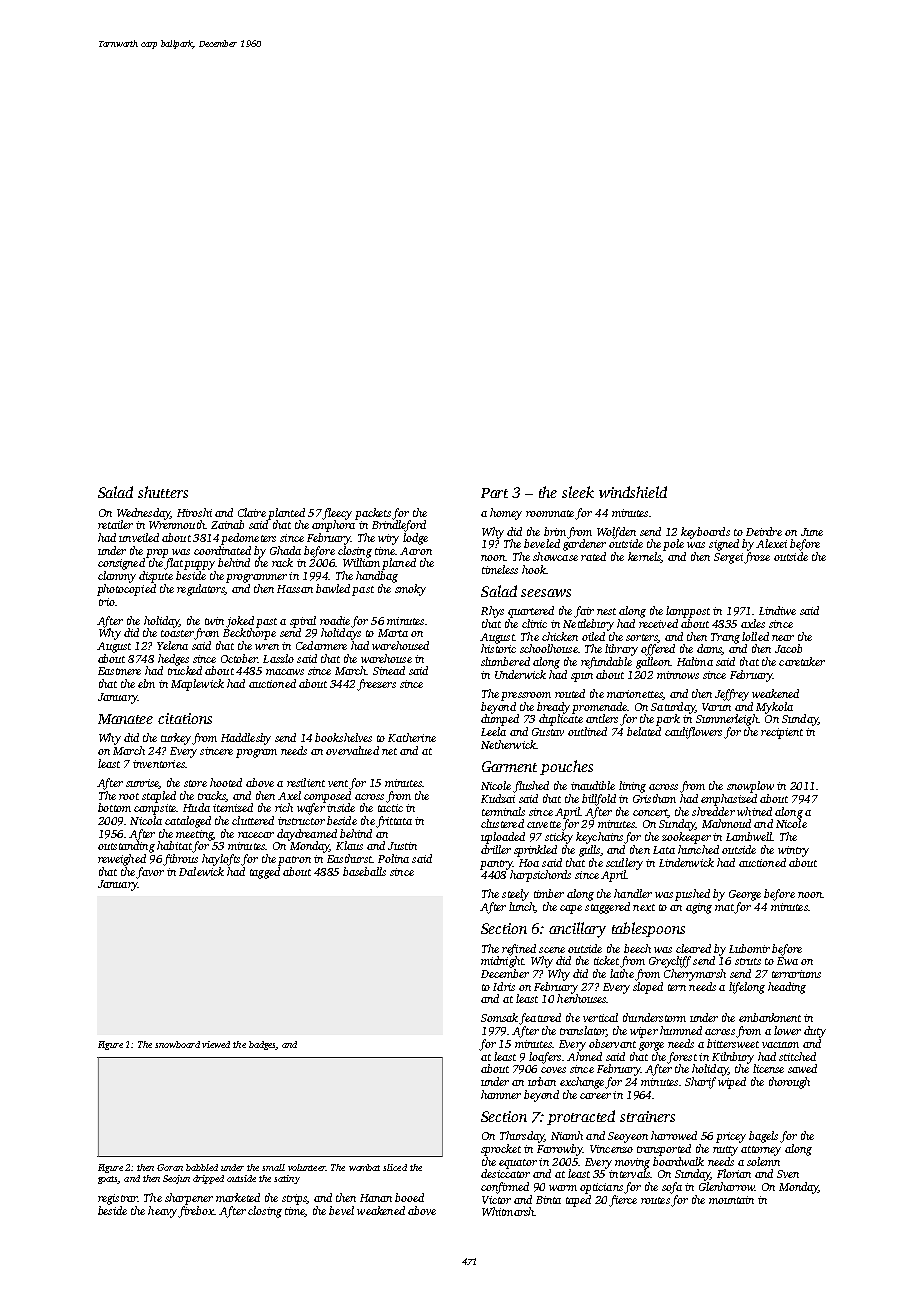 This image has height=1308, width=924. What do you see at coordinates (388, 539) in the image?
I see `wiry` at bounding box center [388, 539].
